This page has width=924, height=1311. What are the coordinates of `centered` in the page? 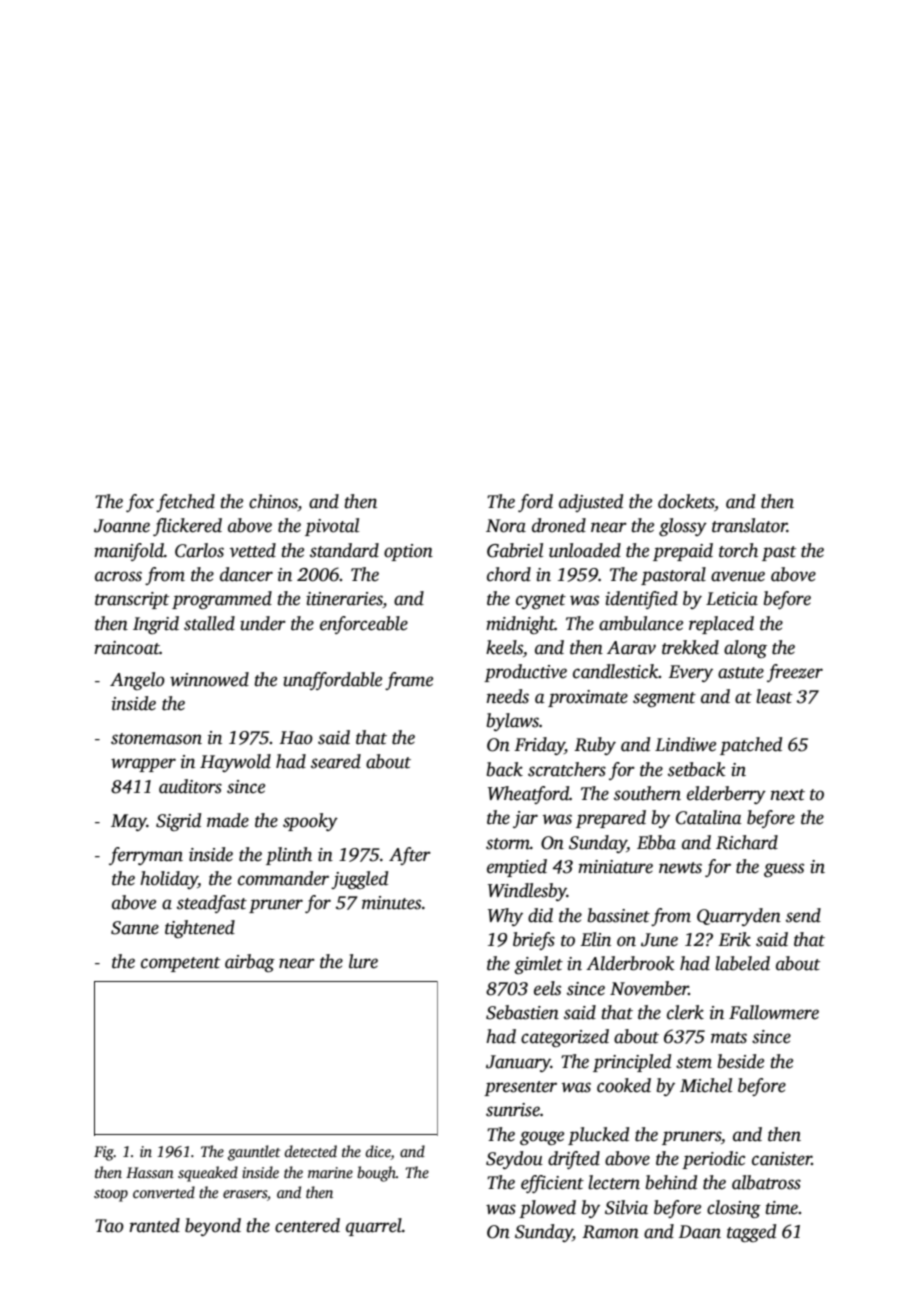 It's located at (307, 1225).
